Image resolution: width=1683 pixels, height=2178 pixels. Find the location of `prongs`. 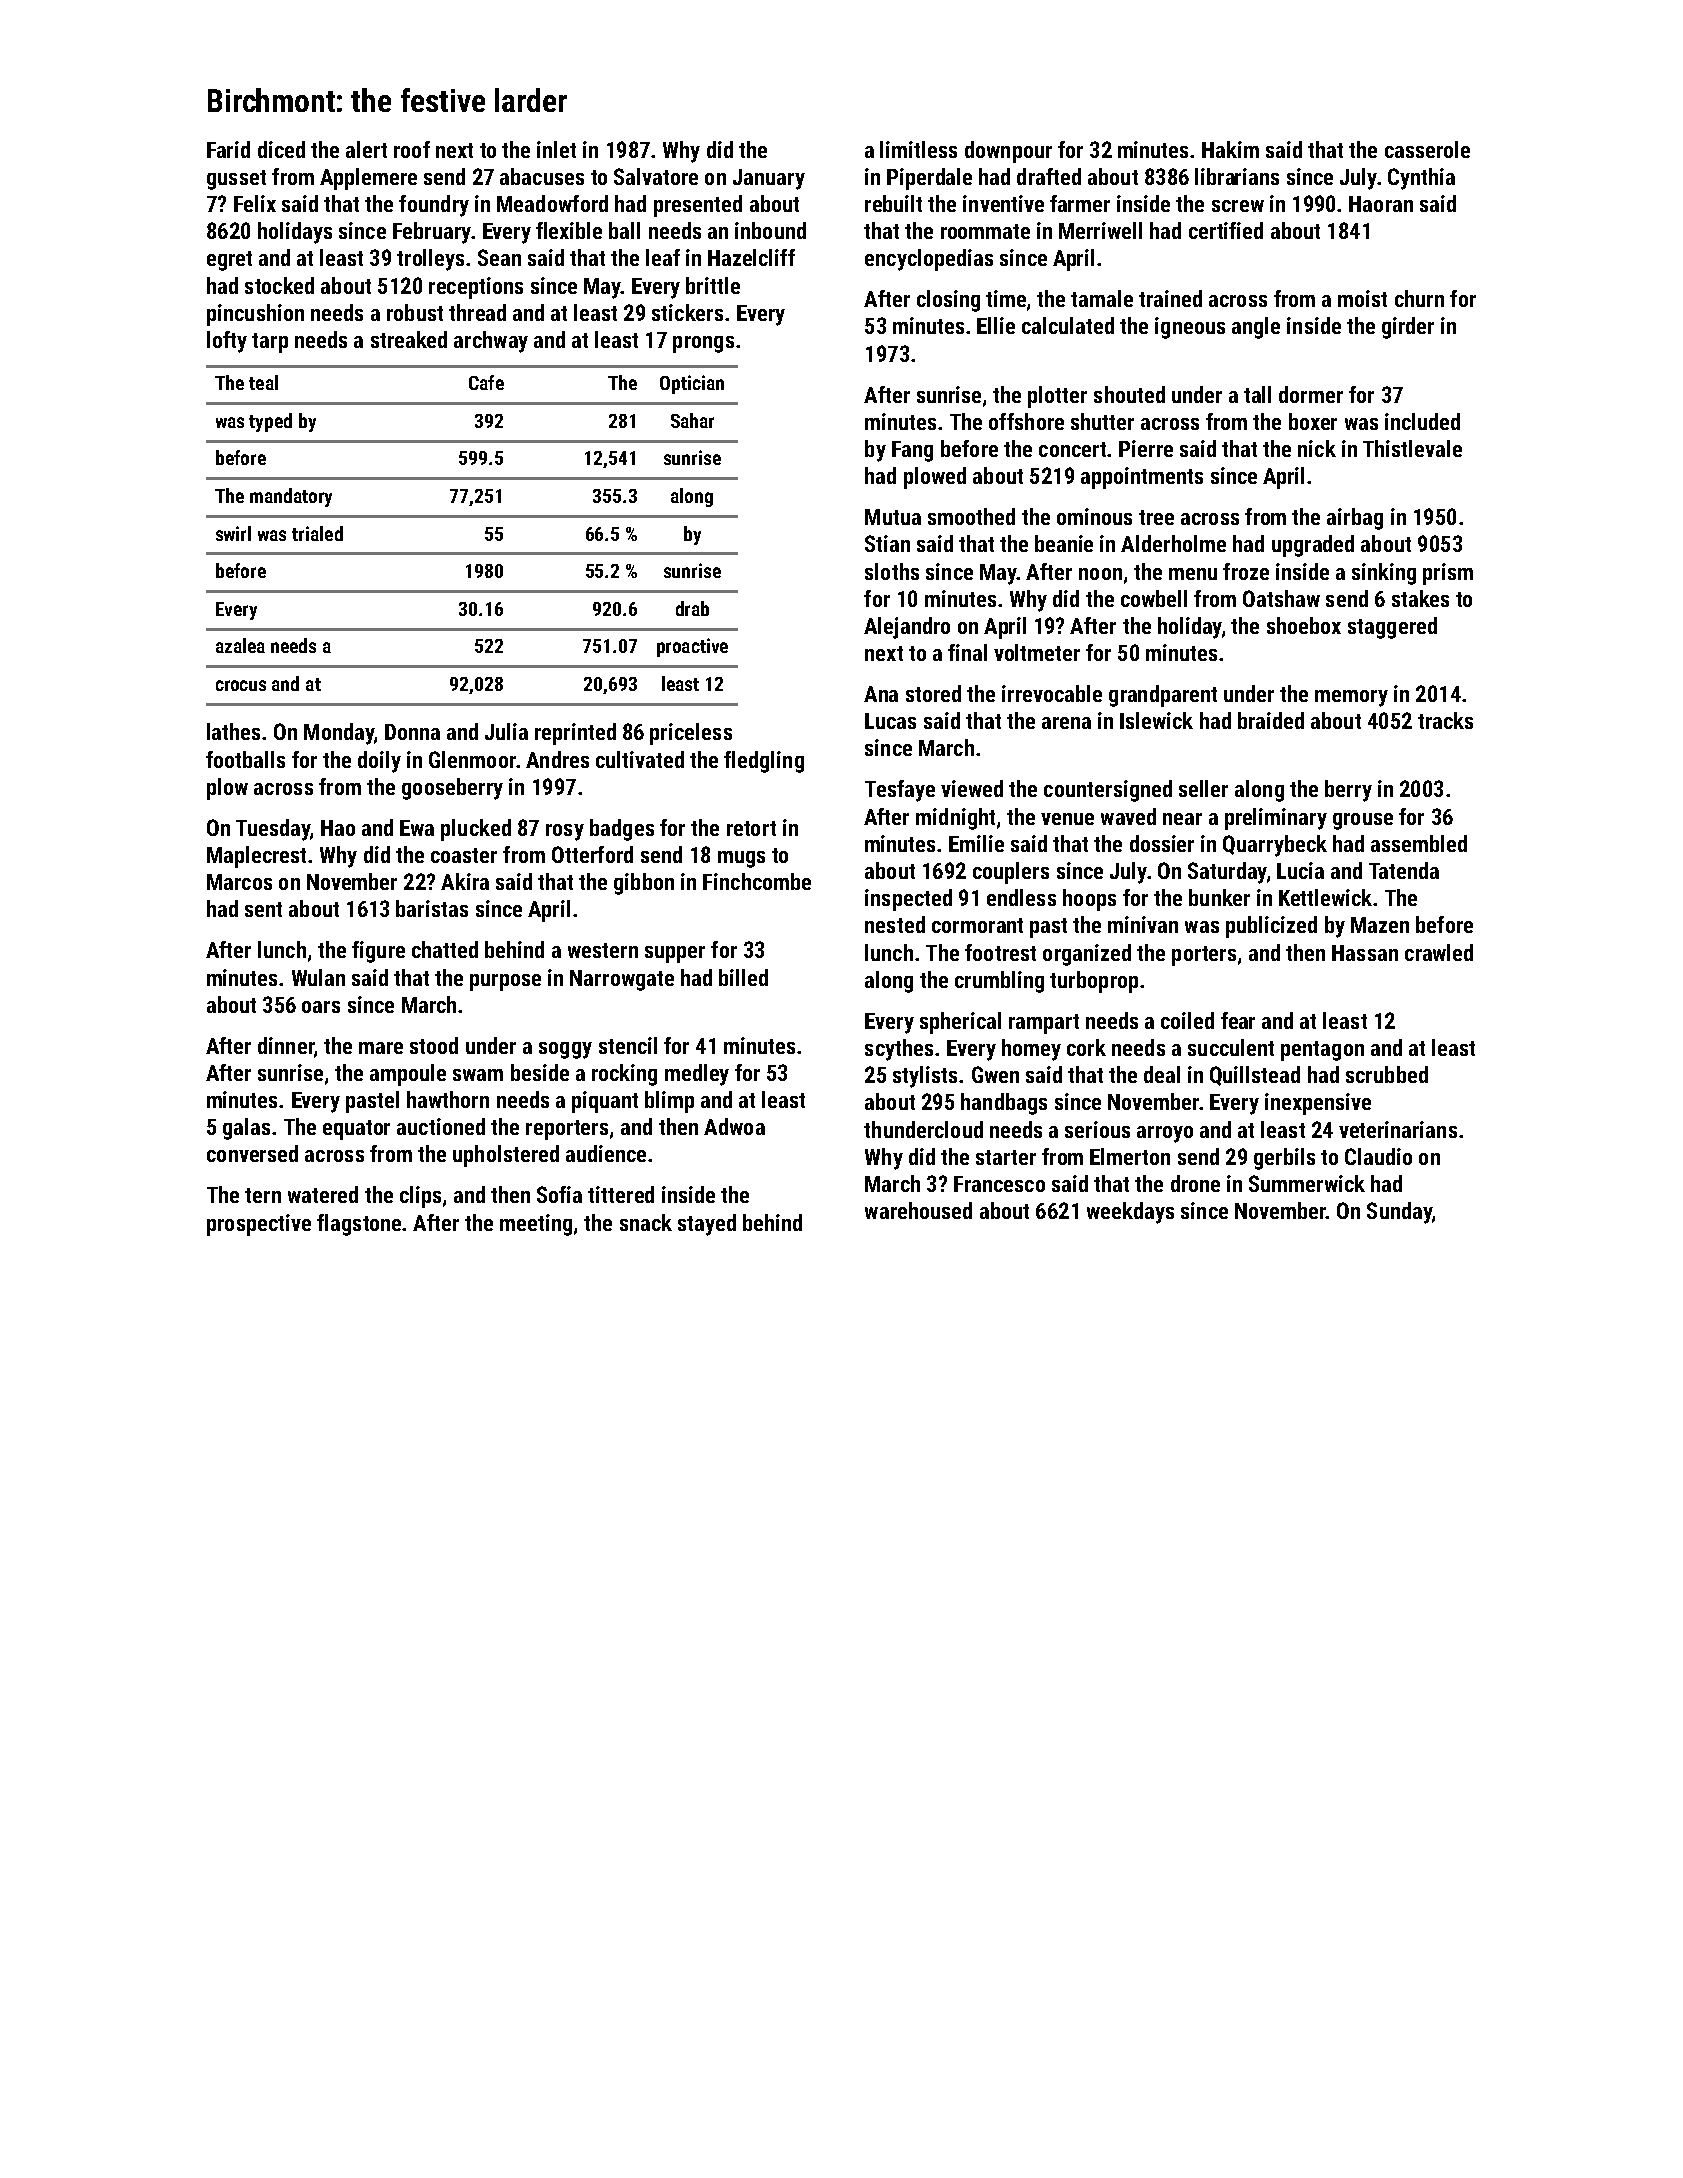

prongs is located at coordinates (703, 344).
